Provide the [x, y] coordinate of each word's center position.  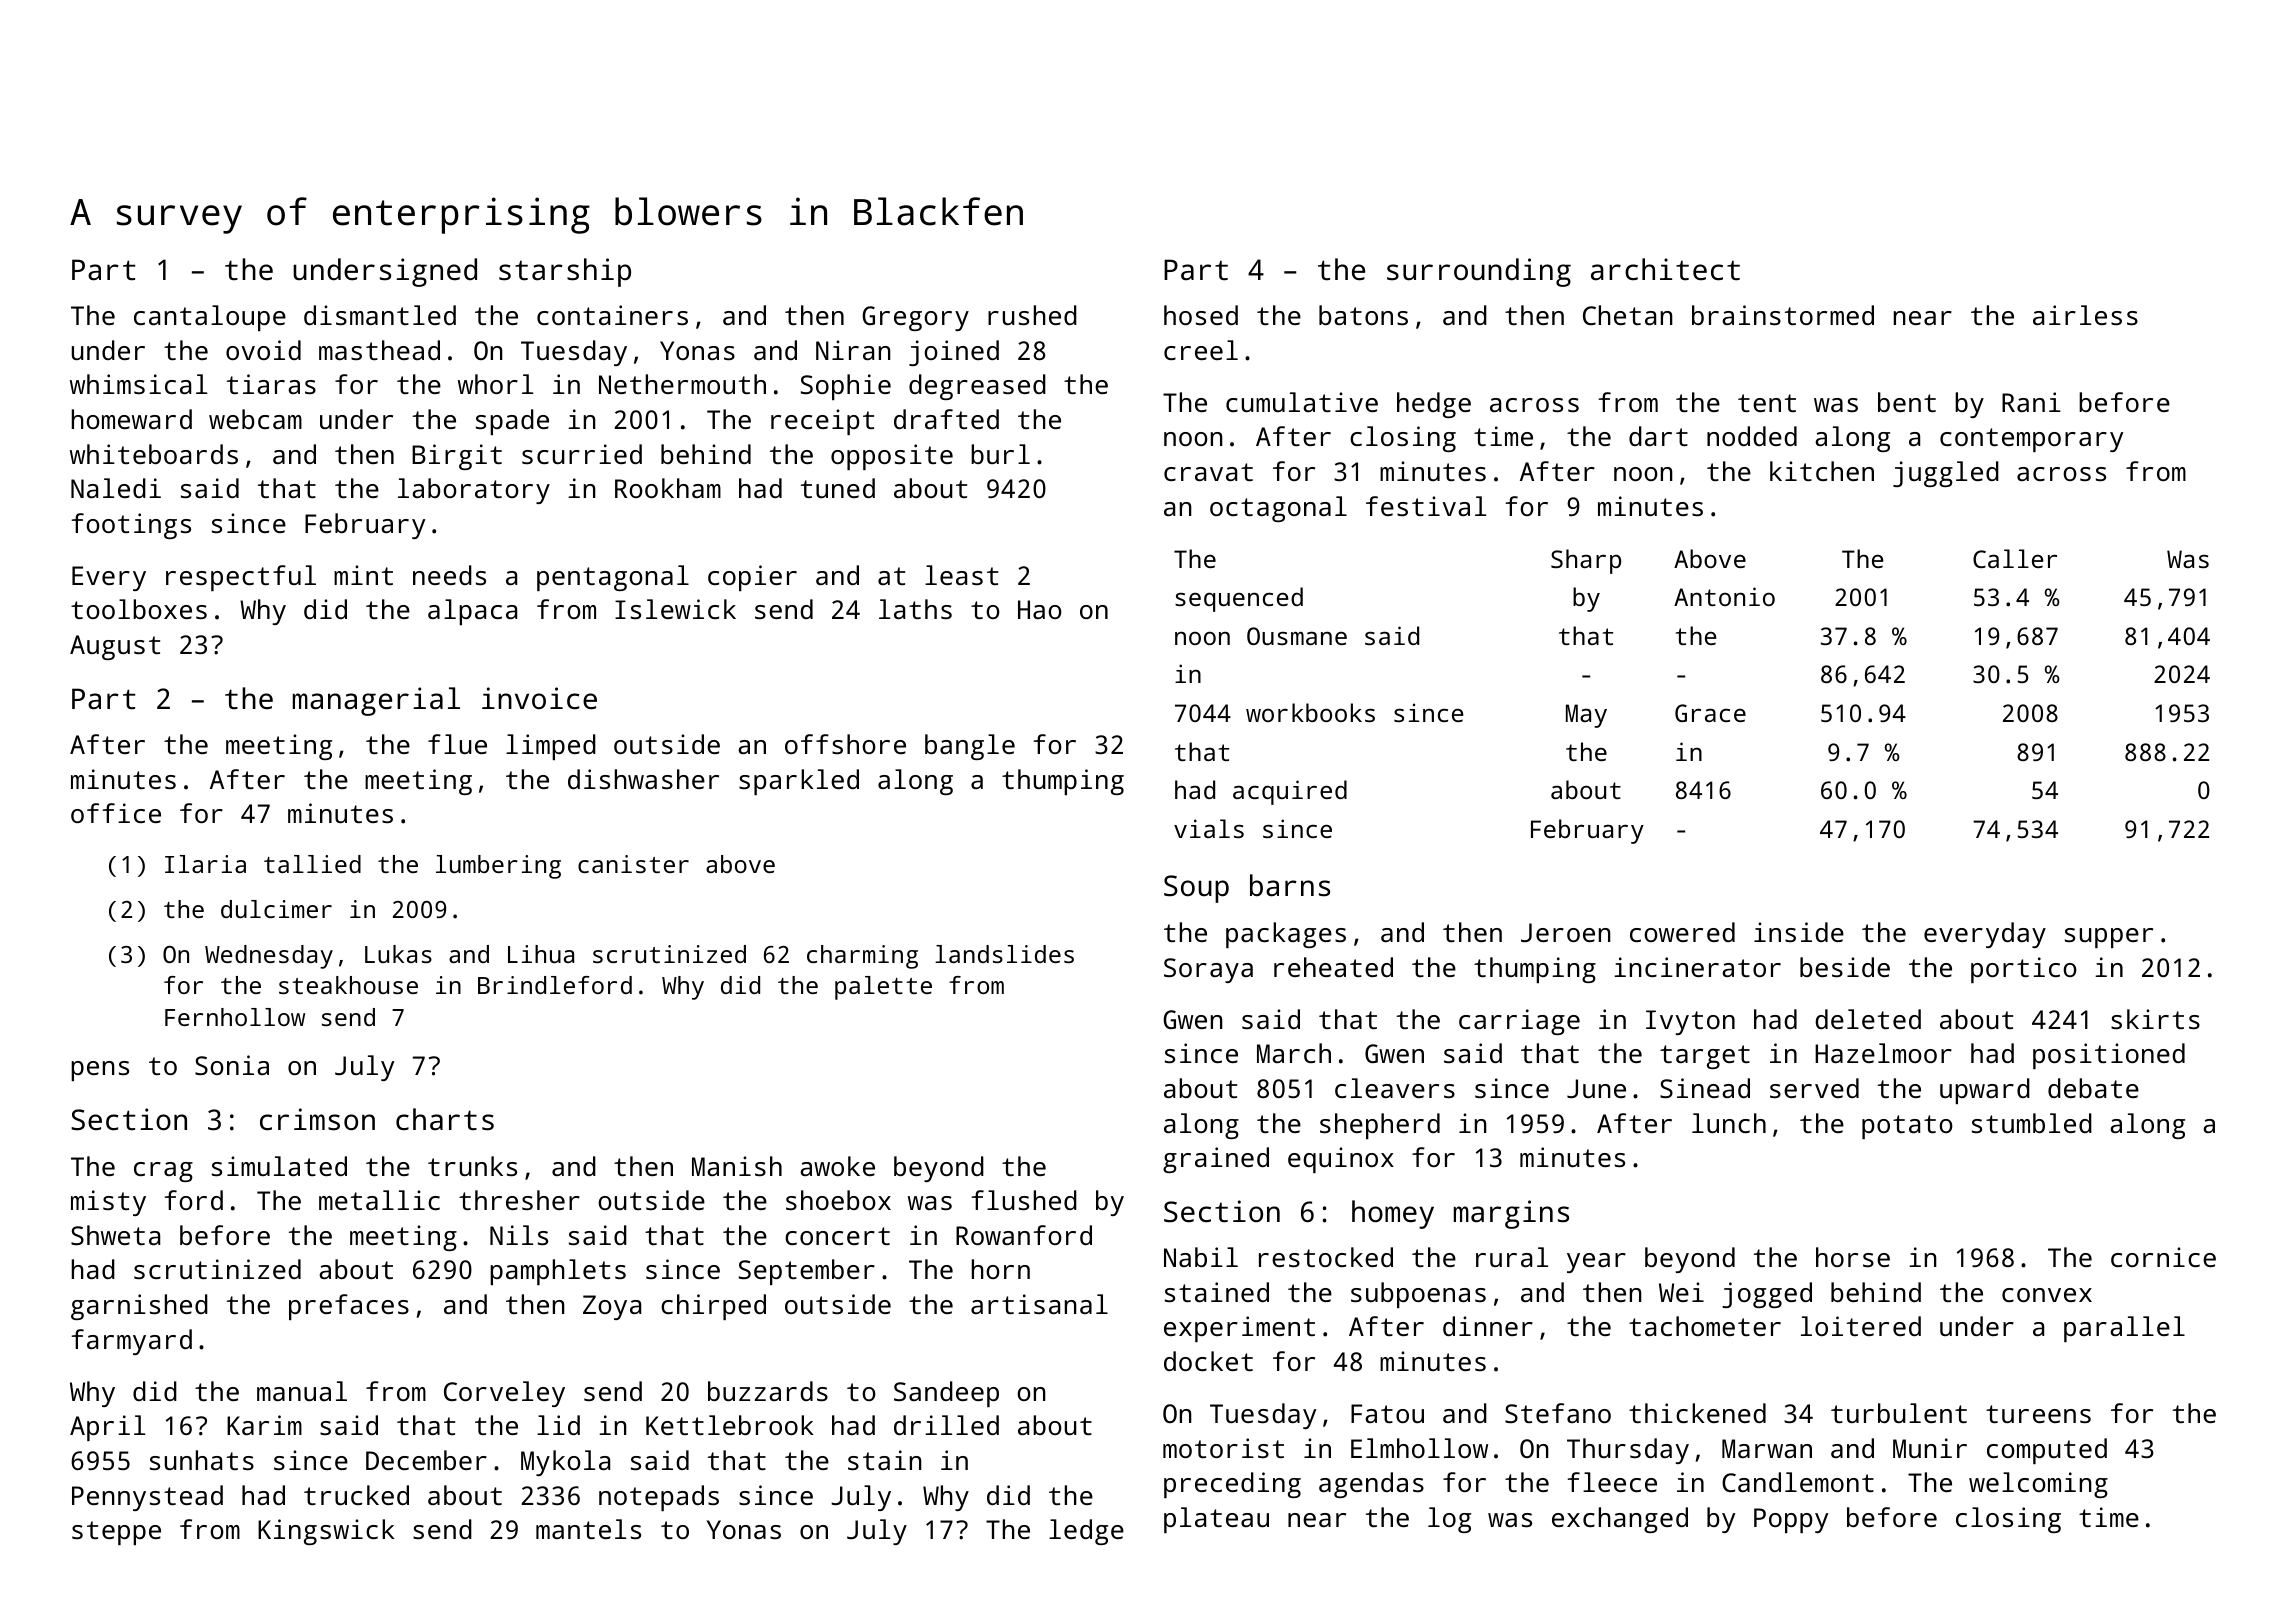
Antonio [1724, 596]
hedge [1434, 405]
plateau [1216, 1520]
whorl [495, 384]
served [1814, 1088]
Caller [2015, 558]
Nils [519, 1235]
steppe [116, 1533]
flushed [1024, 1200]
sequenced [1239, 599]
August [115, 647]
